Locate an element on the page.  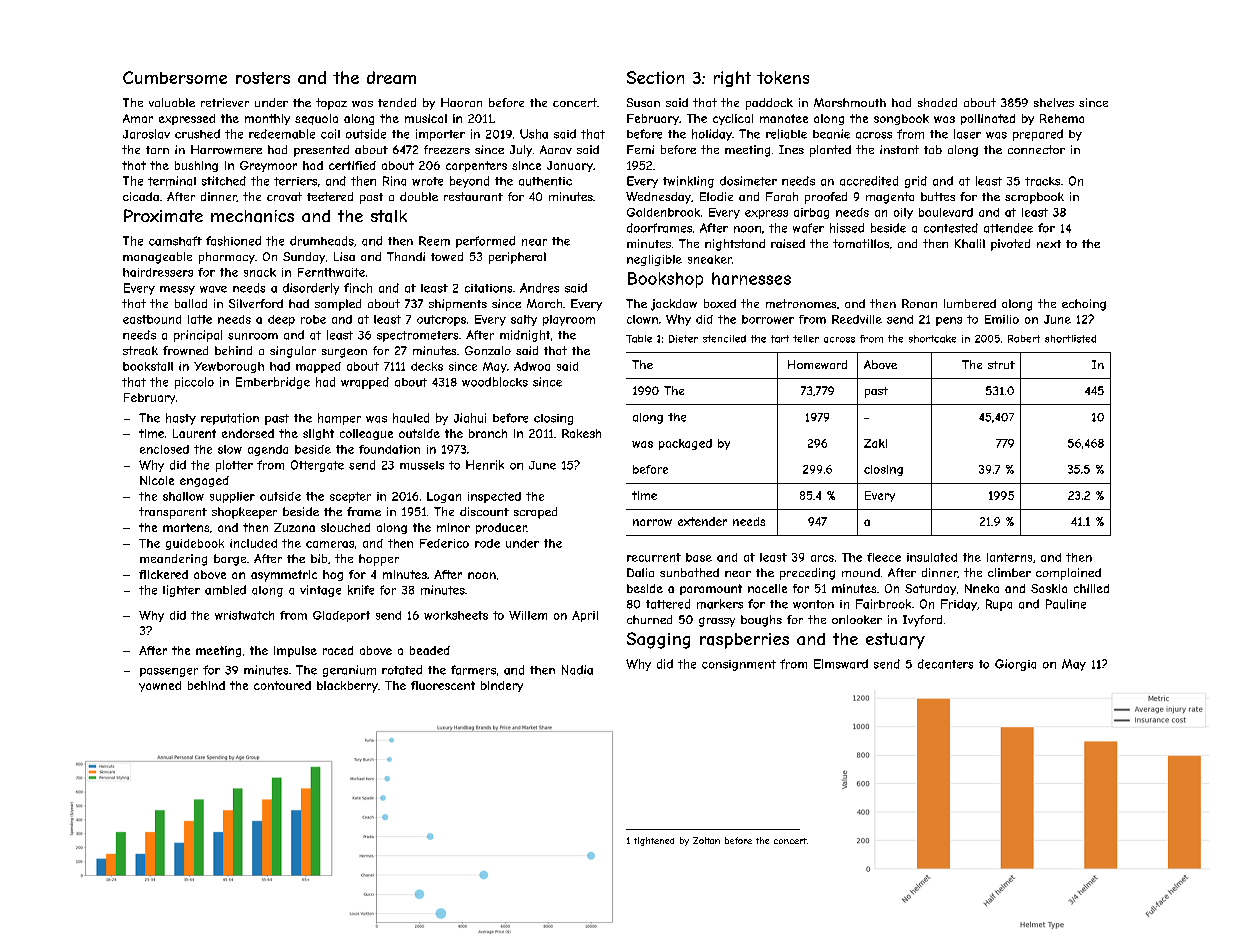
shortlisted is located at coordinates (1070, 339).
